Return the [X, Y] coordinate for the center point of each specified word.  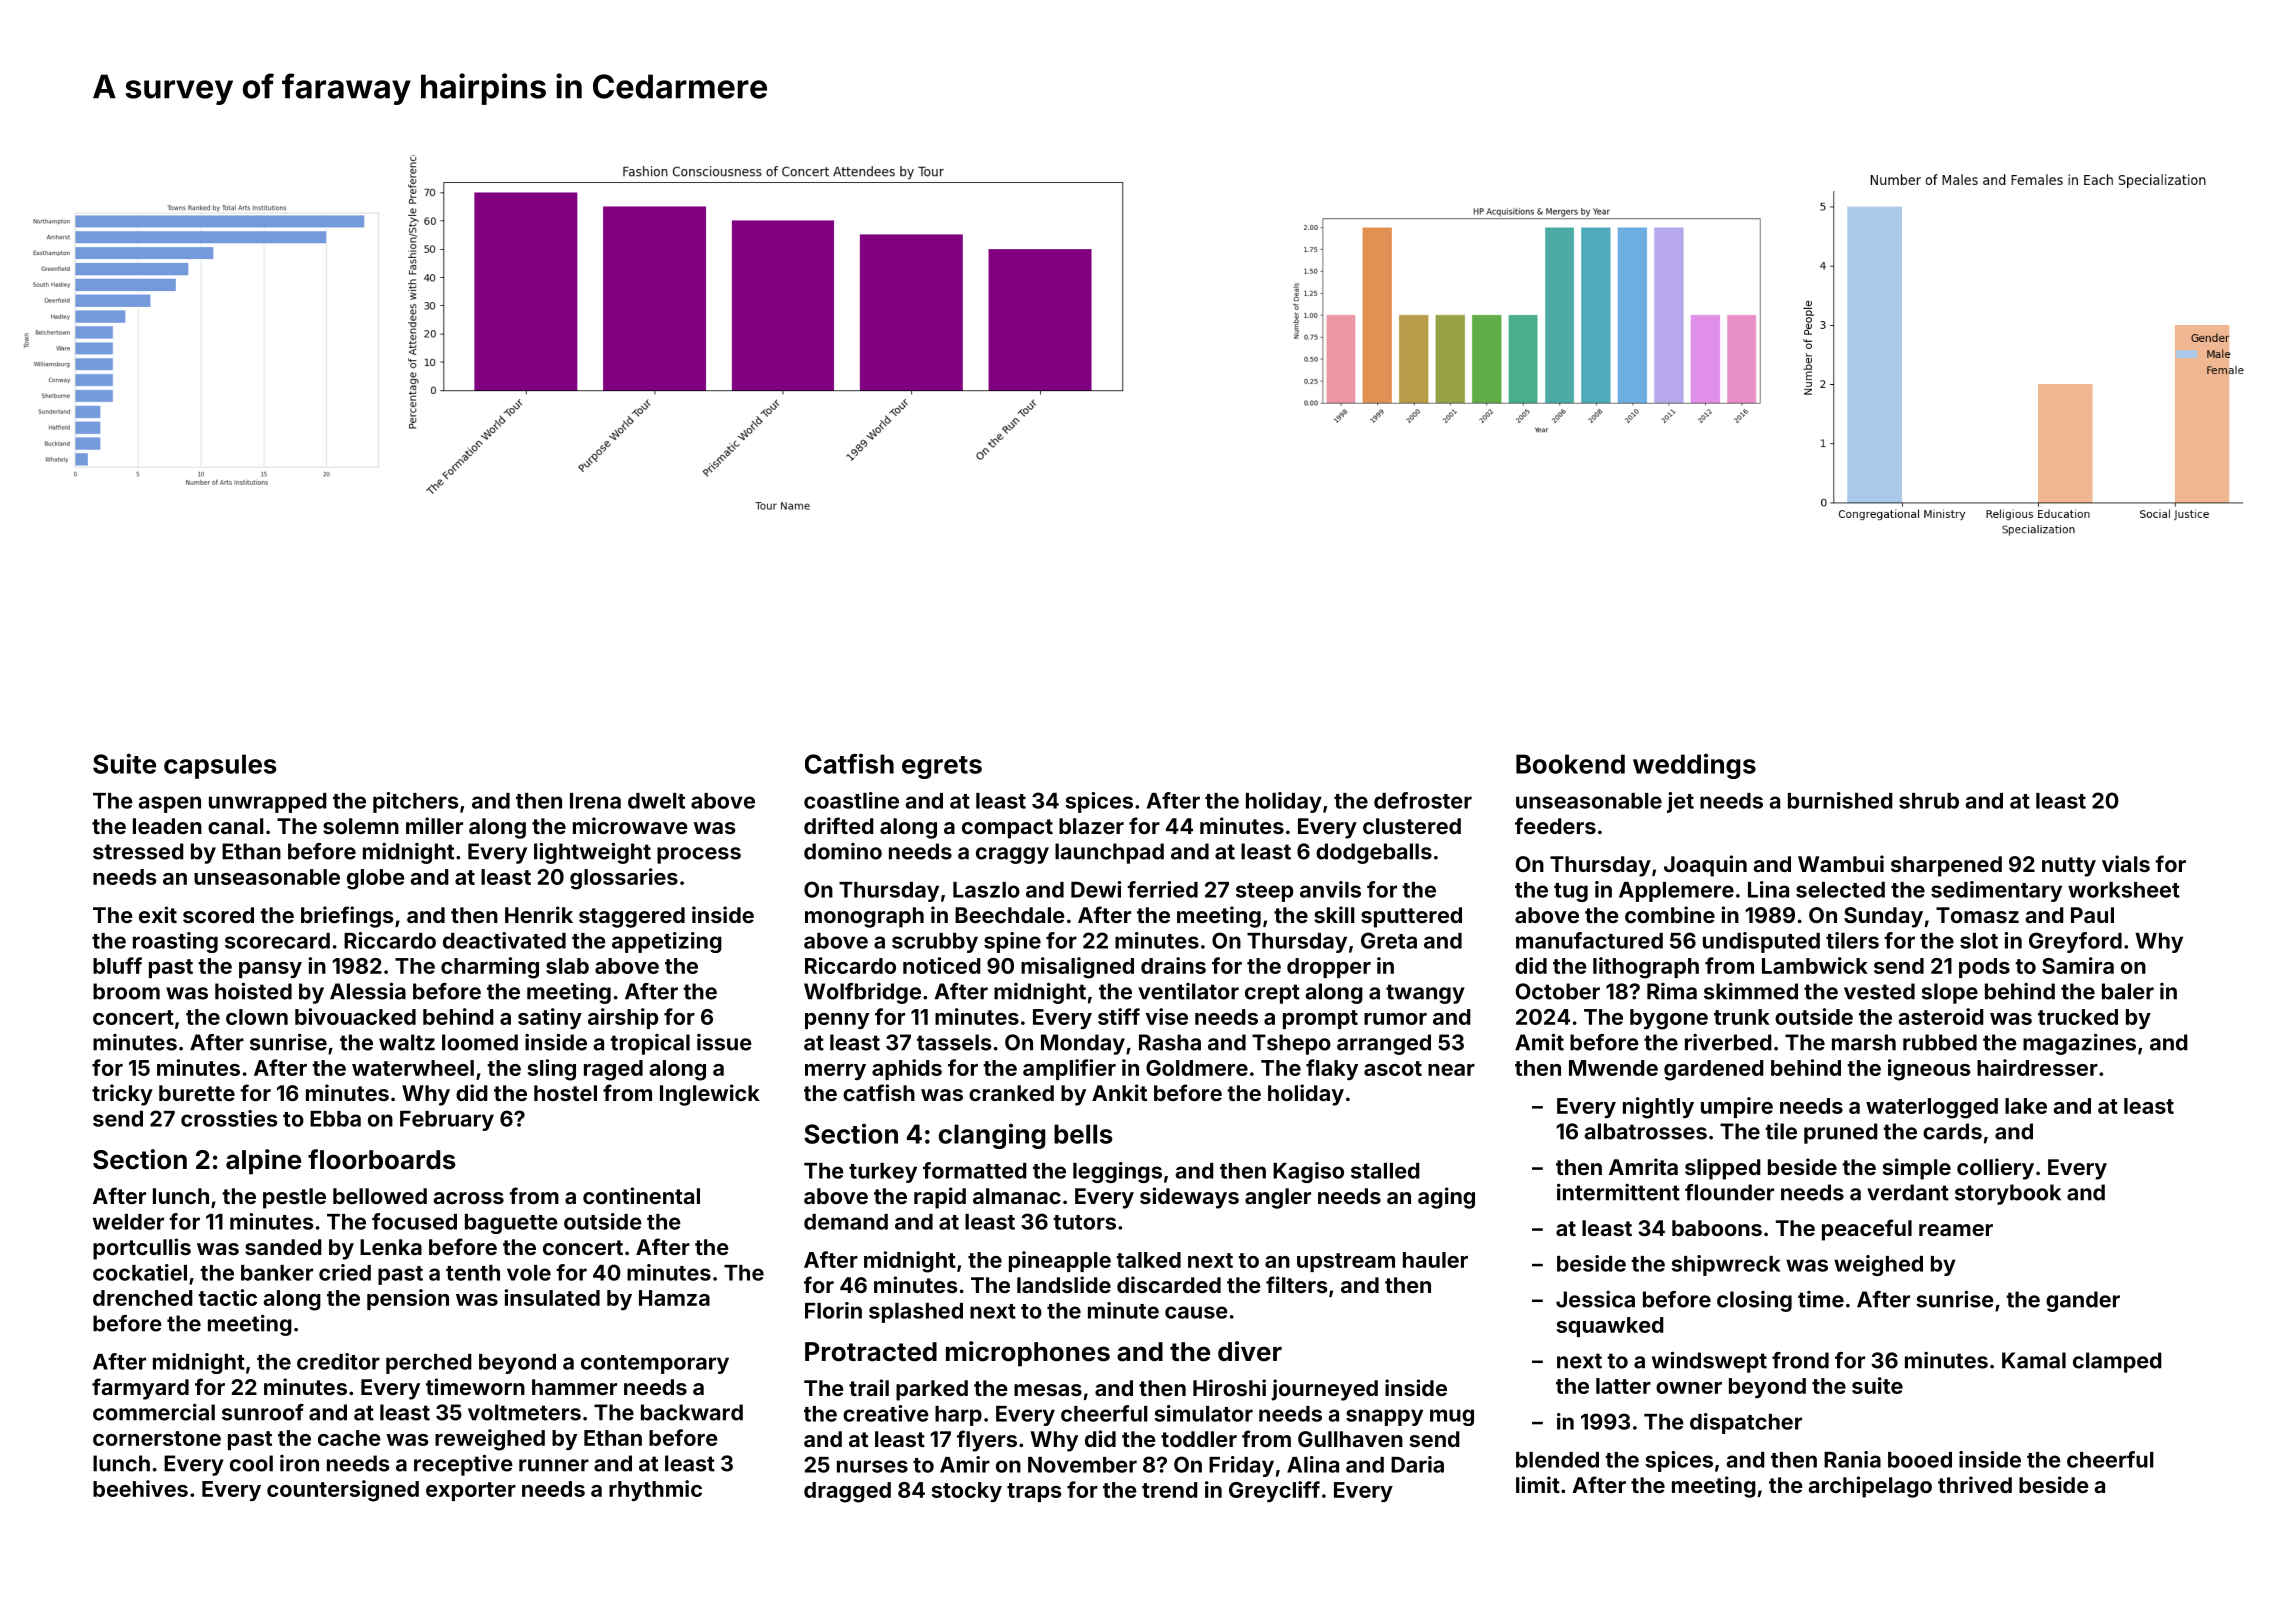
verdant [1908, 1192]
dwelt [656, 801]
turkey [883, 1173]
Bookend [1570, 764]
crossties [229, 1118]
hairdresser [2037, 1067]
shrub [1929, 801]
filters [1297, 1284]
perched [429, 1364]
